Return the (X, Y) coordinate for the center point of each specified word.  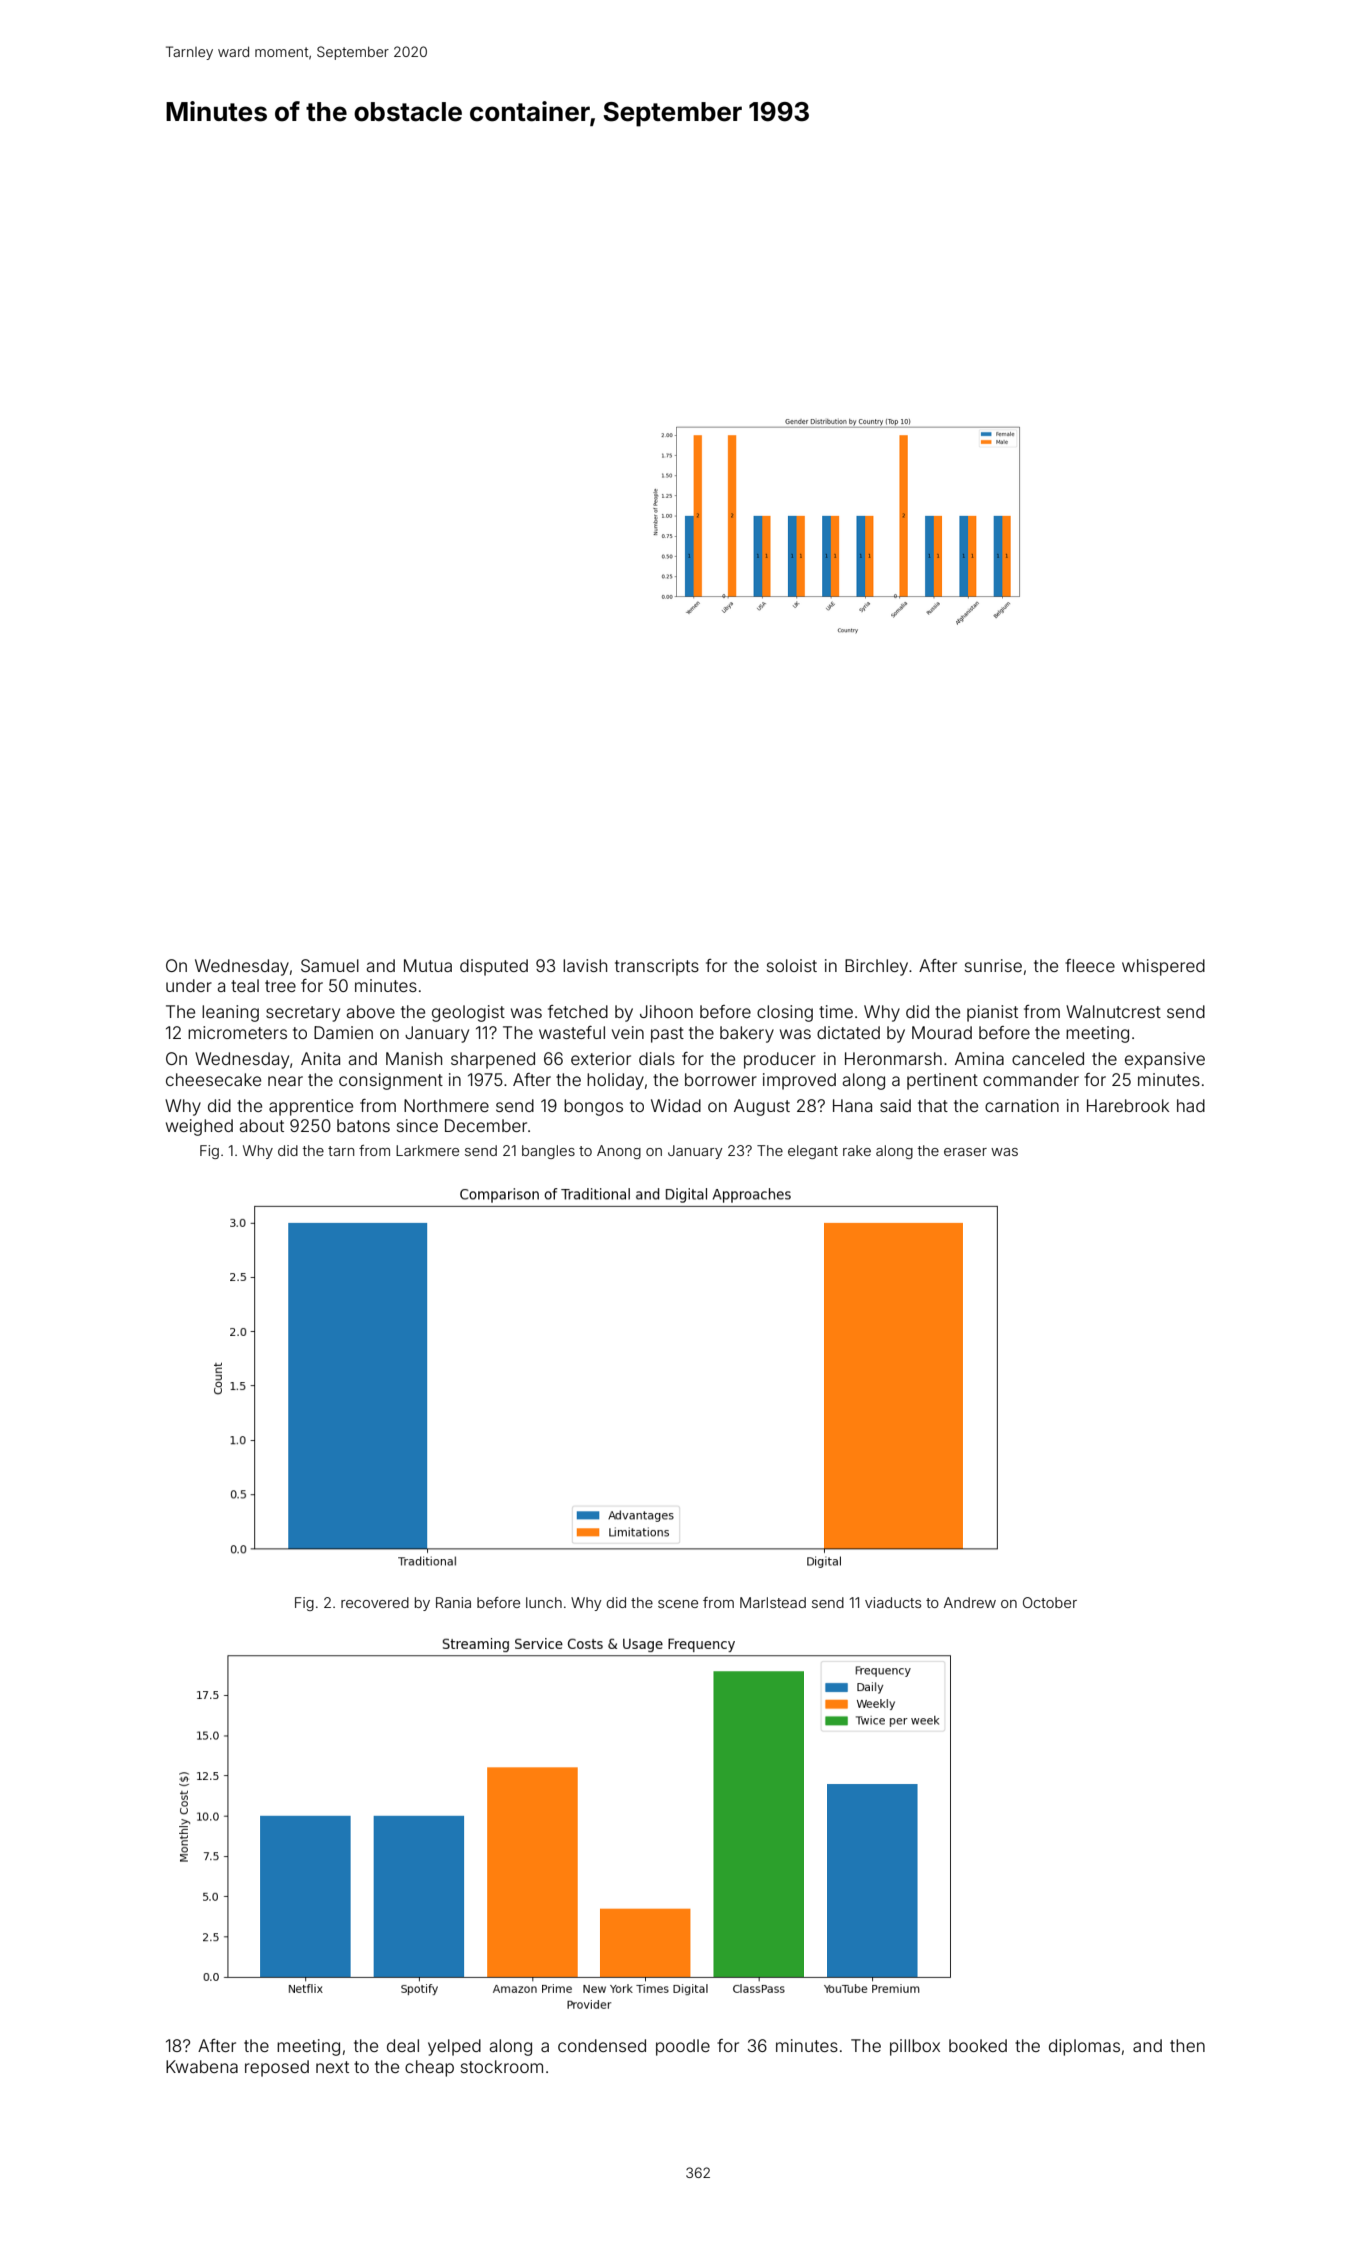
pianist (992, 1013)
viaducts (893, 1602)
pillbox (915, 2047)
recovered (375, 1602)
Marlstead (773, 1602)
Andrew (970, 1602)
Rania (453, 1602)
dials (657, 1058)
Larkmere (427, 1150)
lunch (544, 1602)
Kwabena (202, 2066)
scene (678, 1604)
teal (245, 985)
